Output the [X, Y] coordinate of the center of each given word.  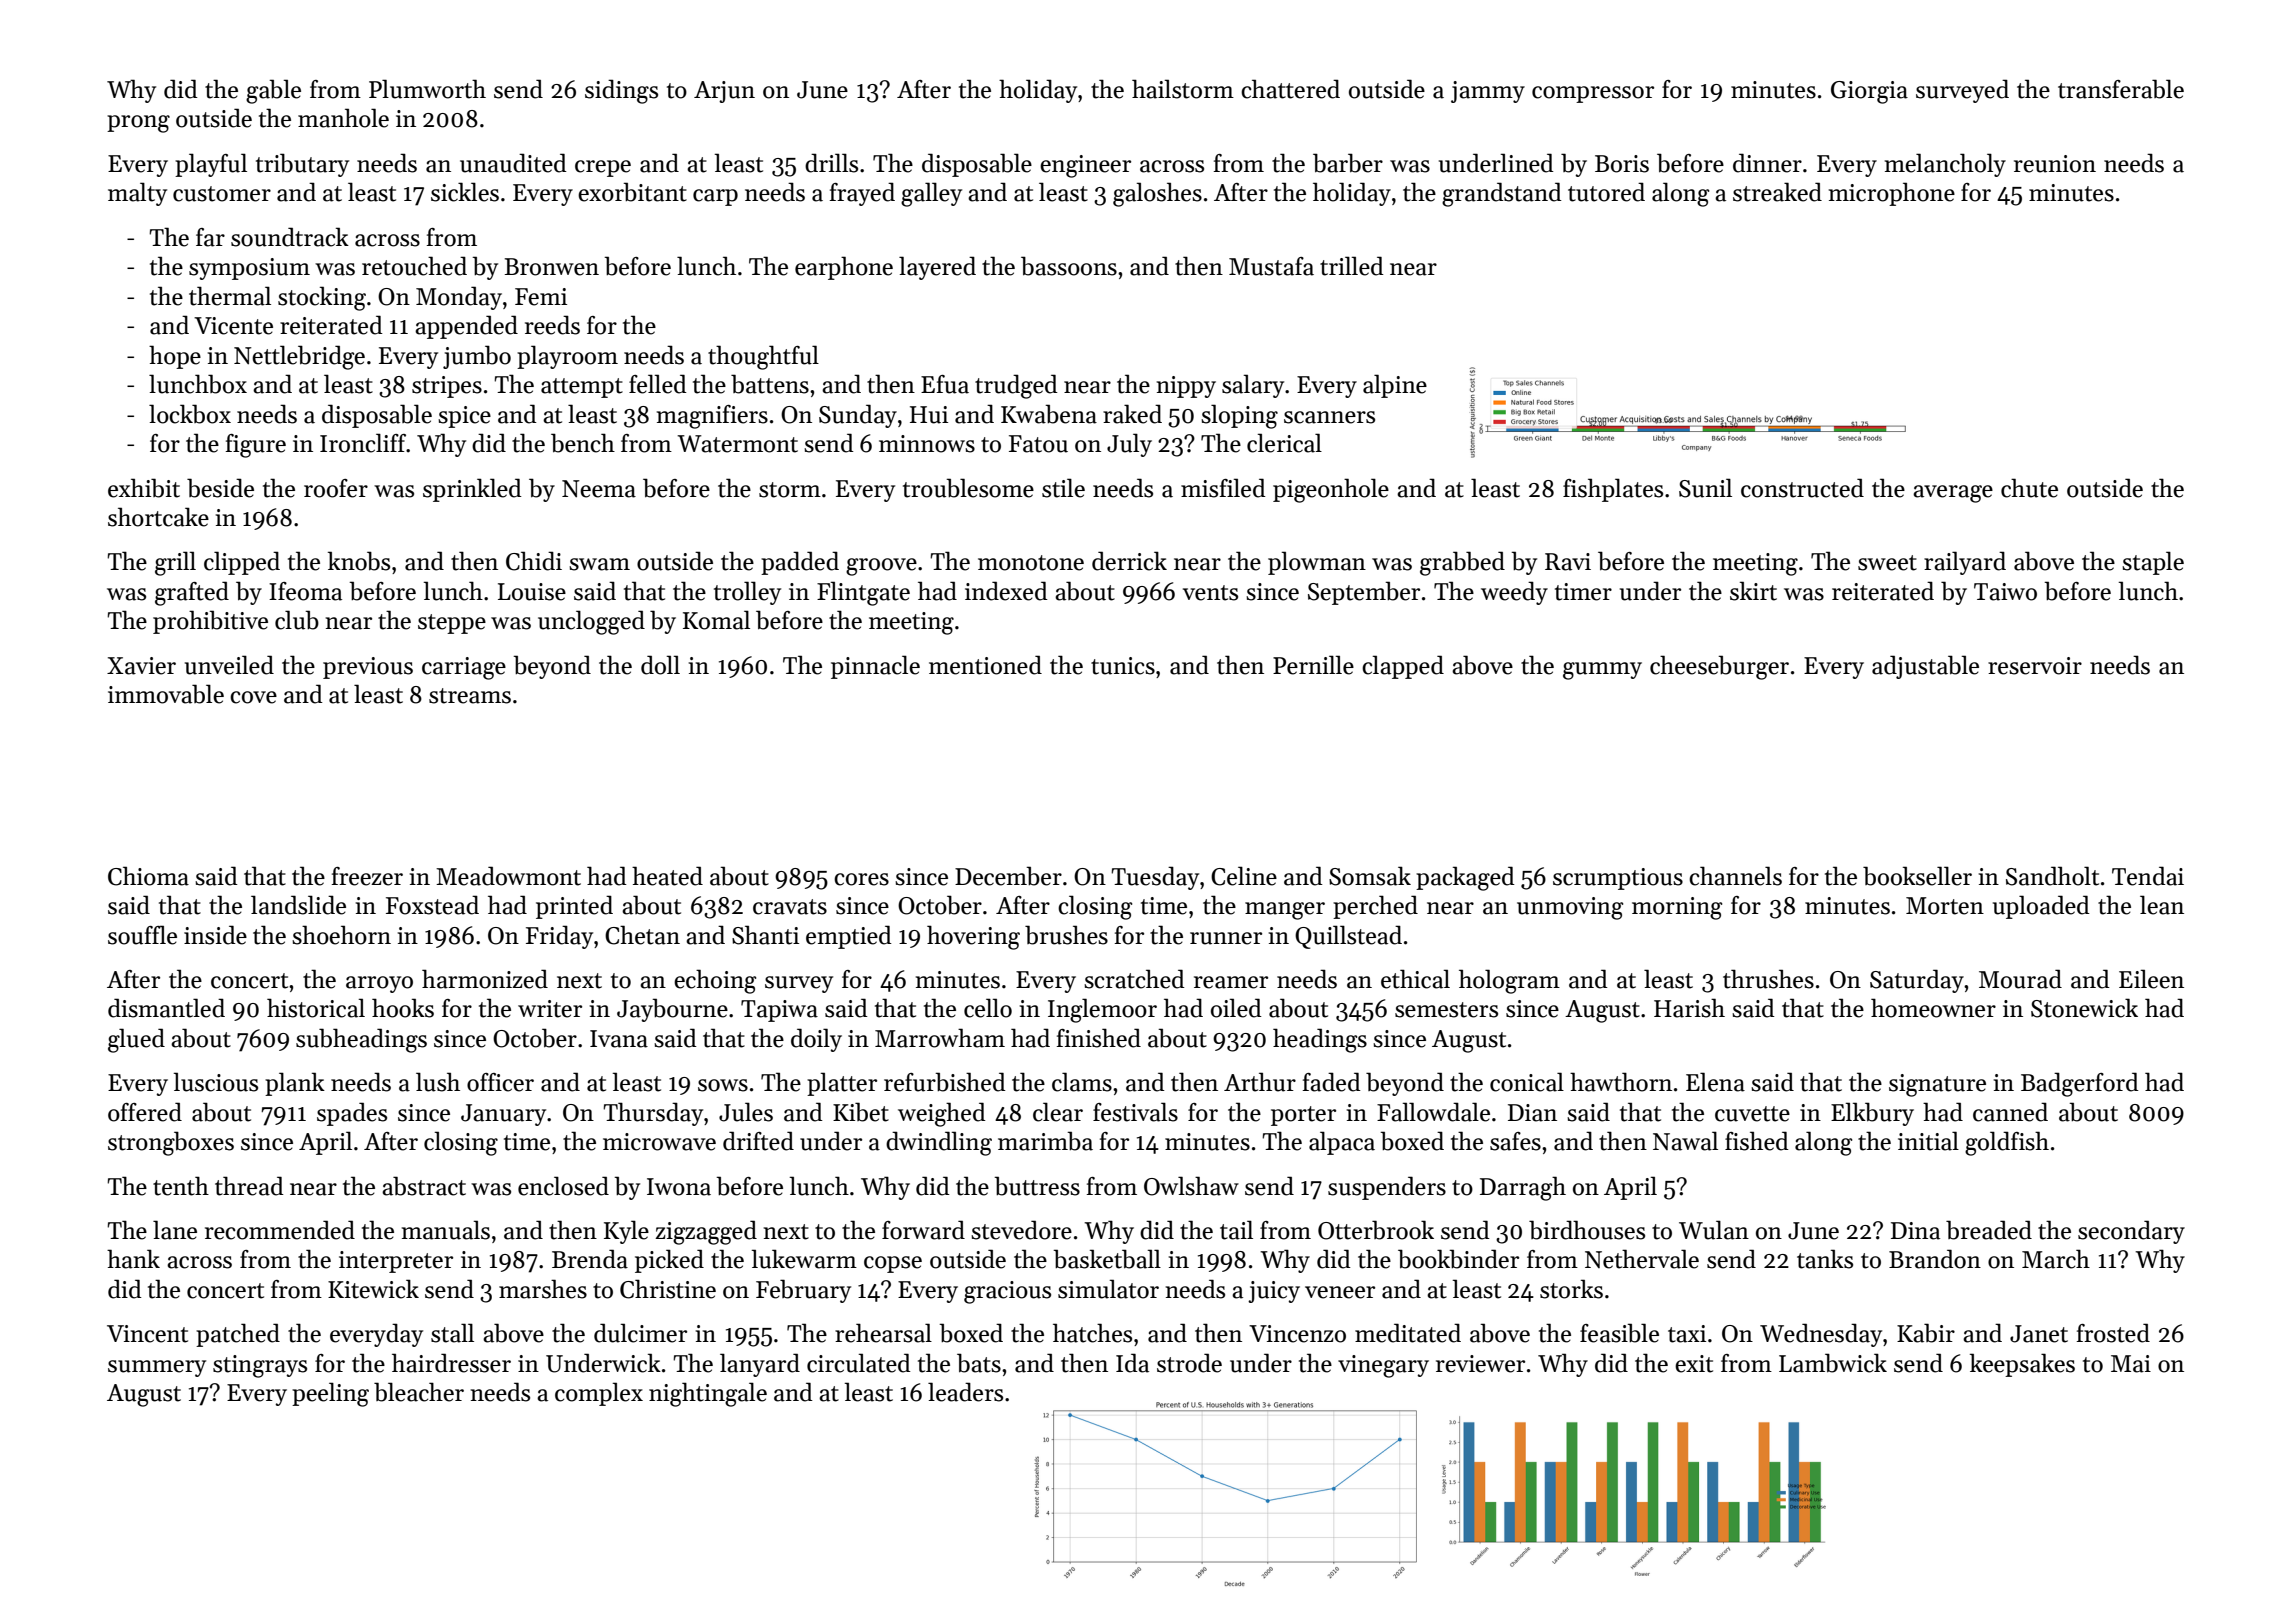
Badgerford [2080, 1084]
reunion [2055, 164]
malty [137, 194]
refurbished [945, 1082]
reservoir [2035, 666]
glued [136, 1040]
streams [470, 696]
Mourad [2020, 979]
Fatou [1038, 444]
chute [2029, 488]
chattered [1290, 89]
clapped [1403, 667]
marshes [543, 1289]
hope [175, 357]
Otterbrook [1376, 1230]
